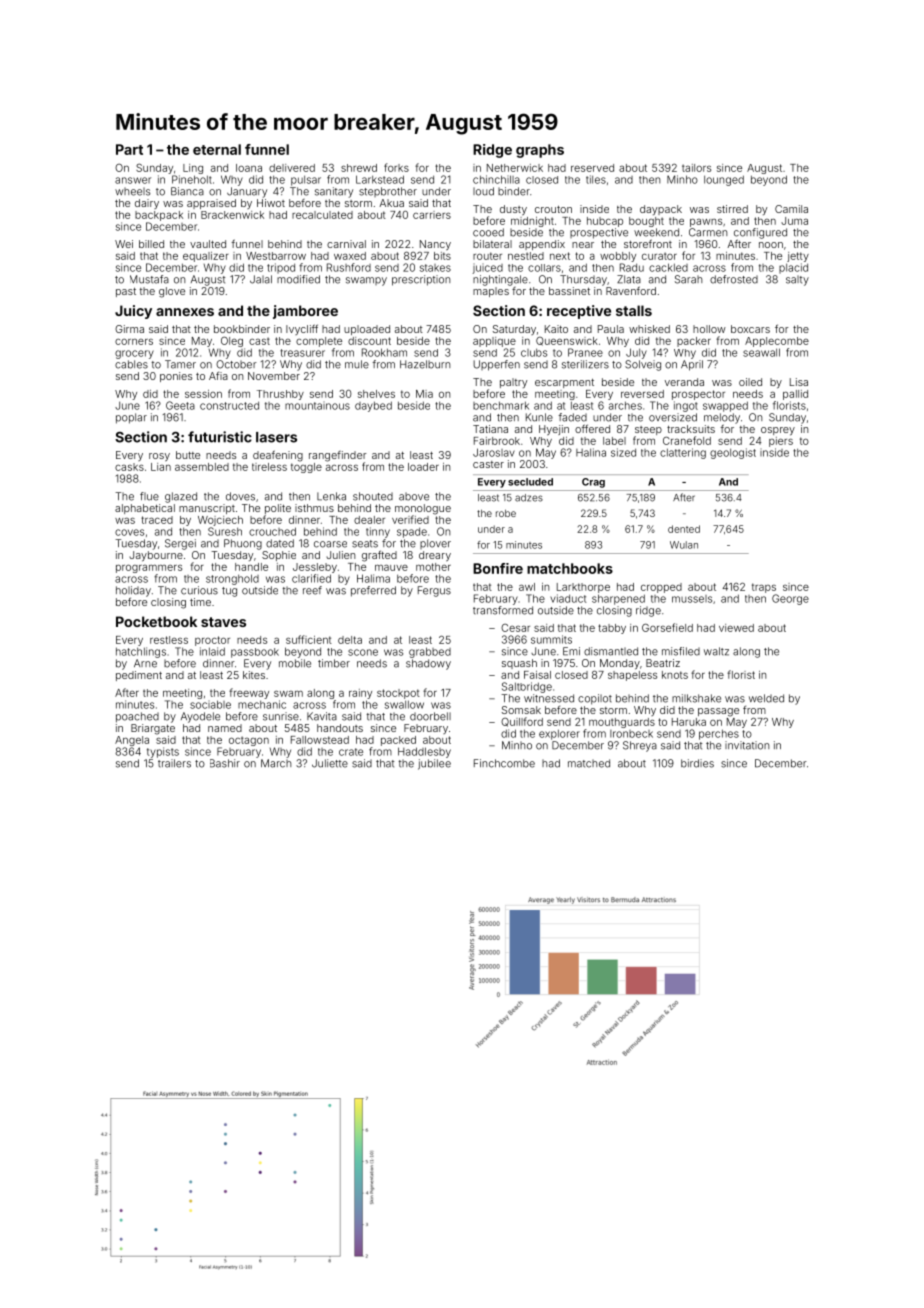 This image has height=1308, width=924. Describe the element at coordinates (515, 628) in the image. I see `Cesar` at that location.
